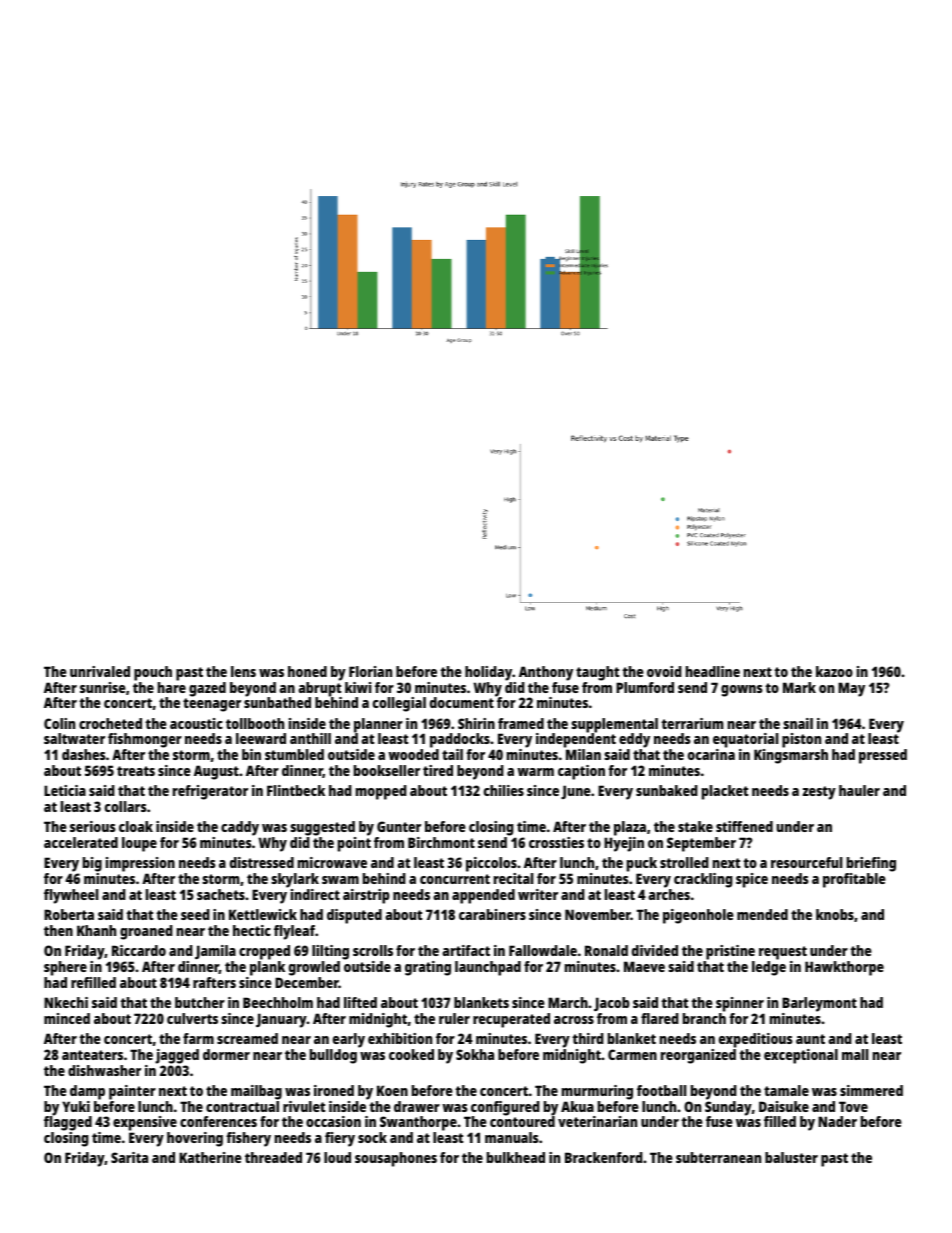  Describe the element at coordinates (349, 1040) in the screenshot. I see `early` at that location.
